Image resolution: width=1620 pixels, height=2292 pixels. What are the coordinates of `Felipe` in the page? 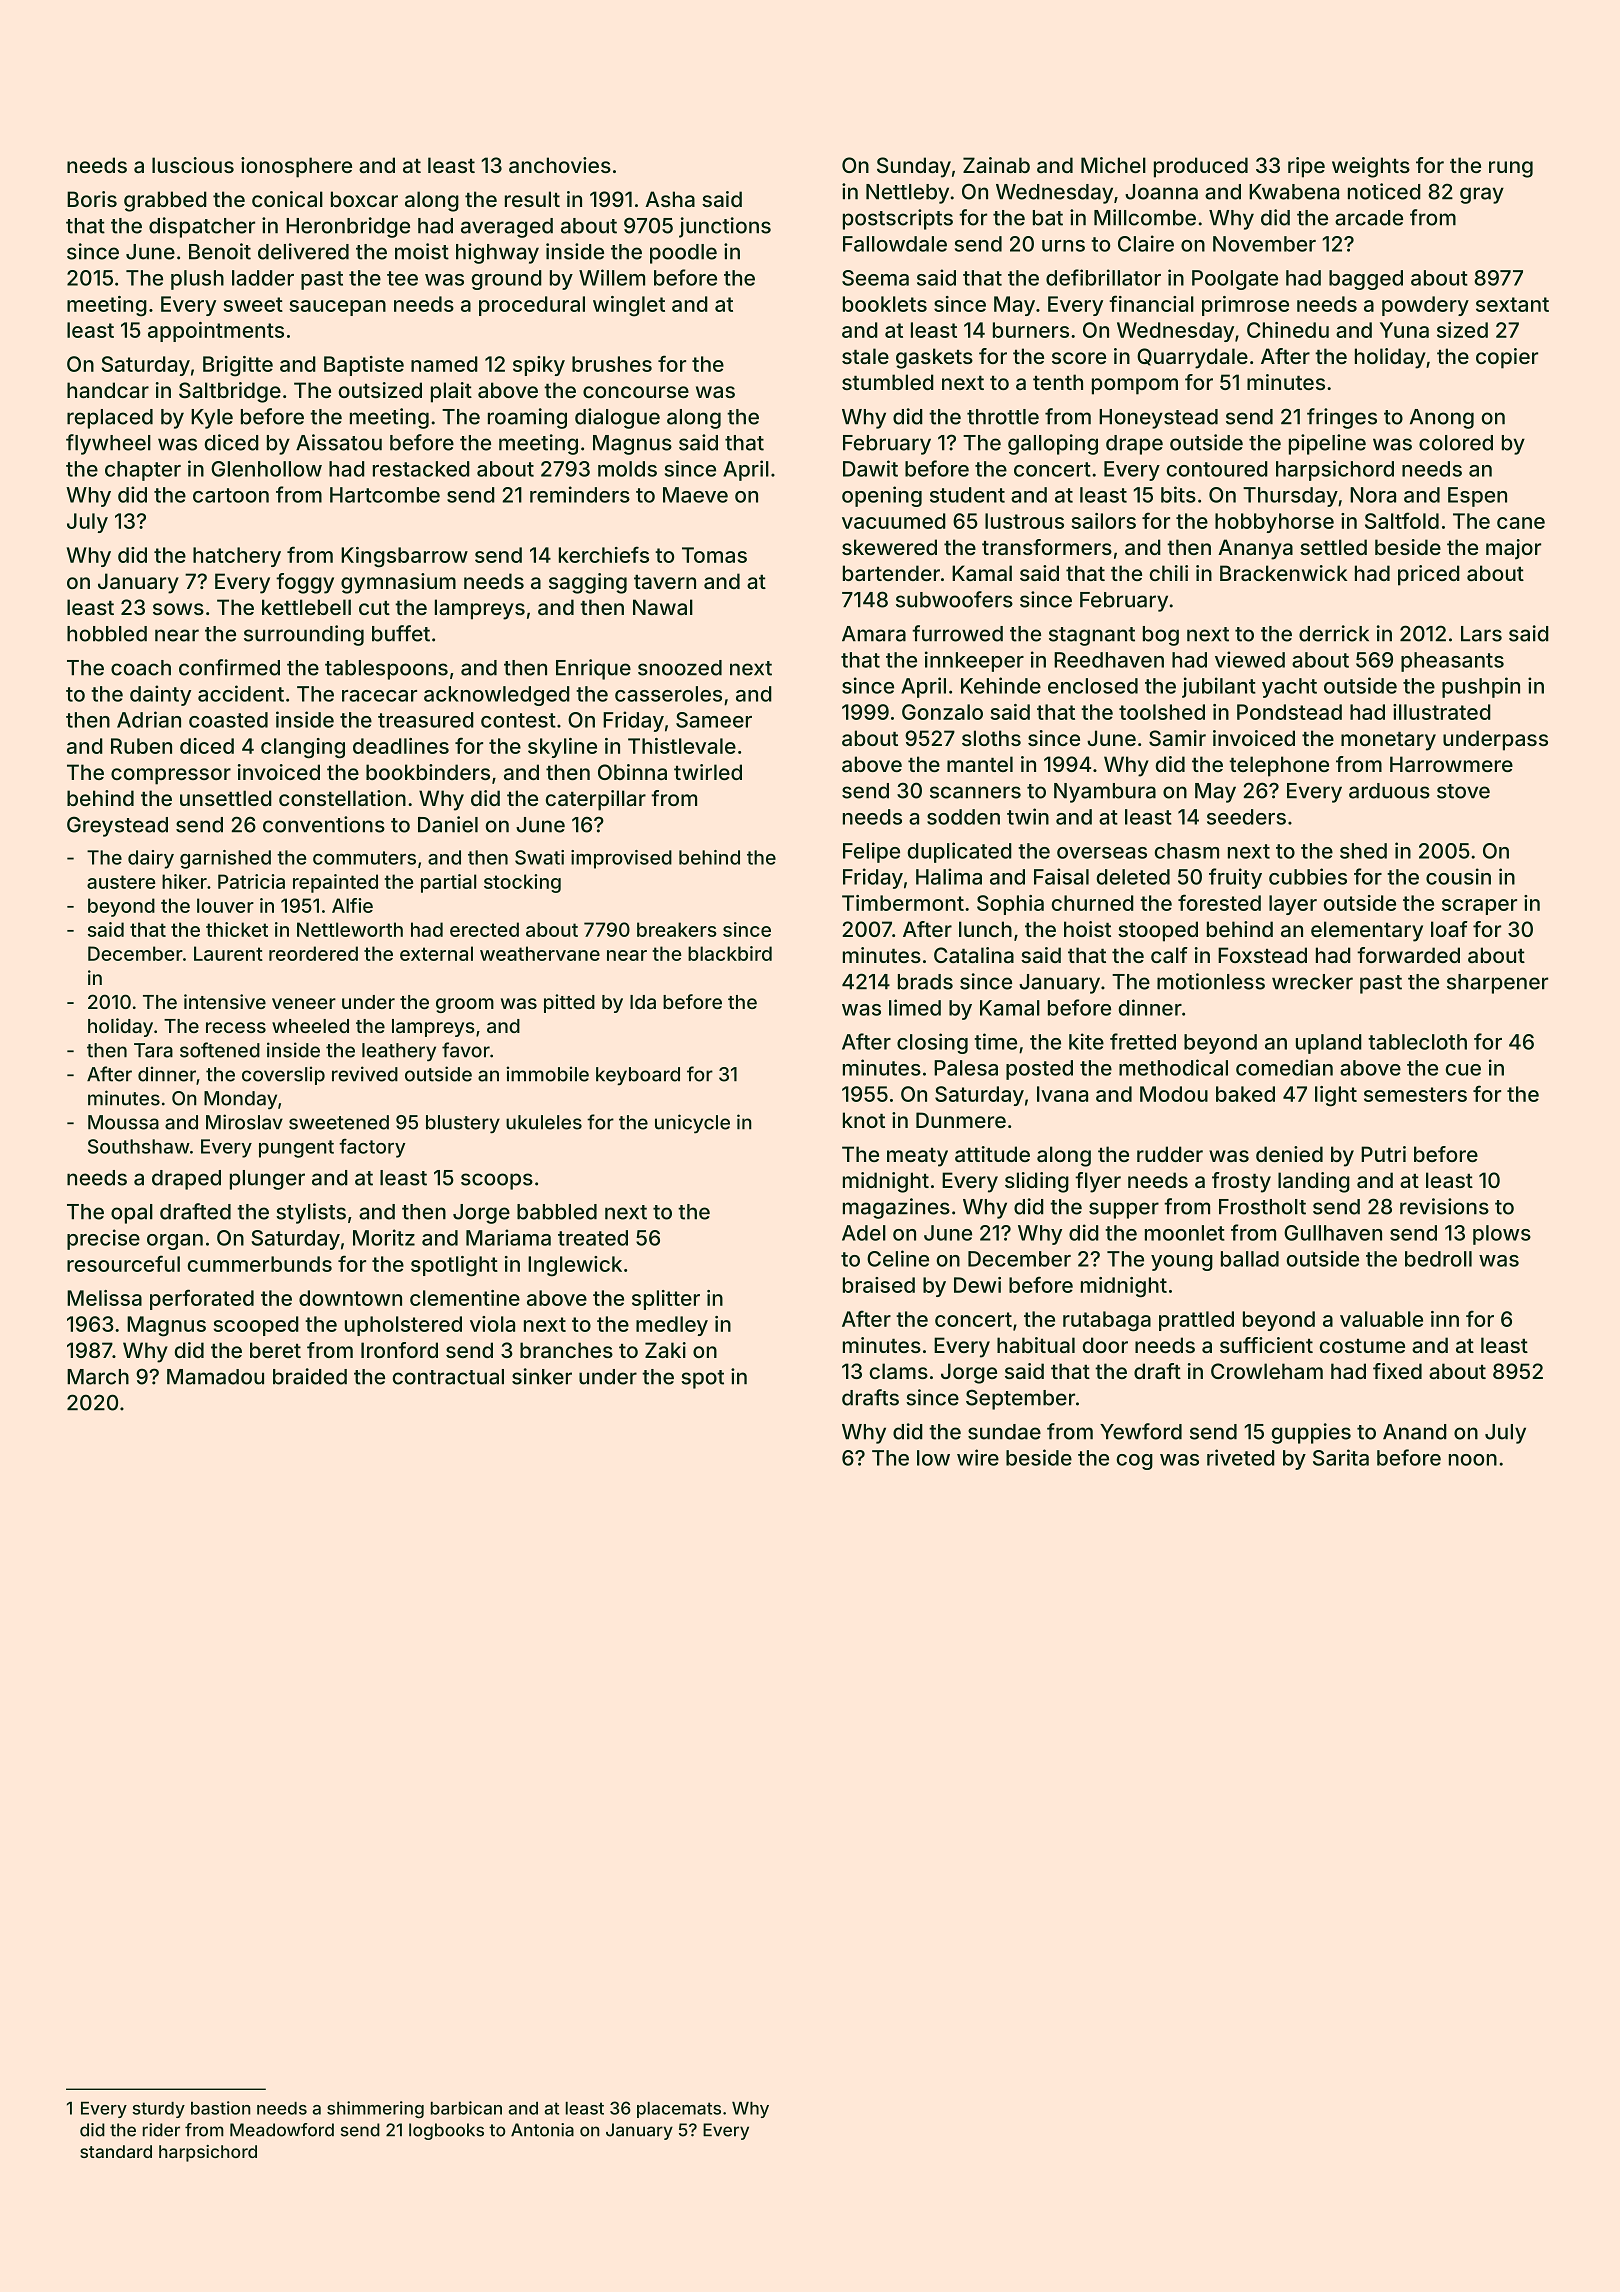 It's located at (871, 852).
